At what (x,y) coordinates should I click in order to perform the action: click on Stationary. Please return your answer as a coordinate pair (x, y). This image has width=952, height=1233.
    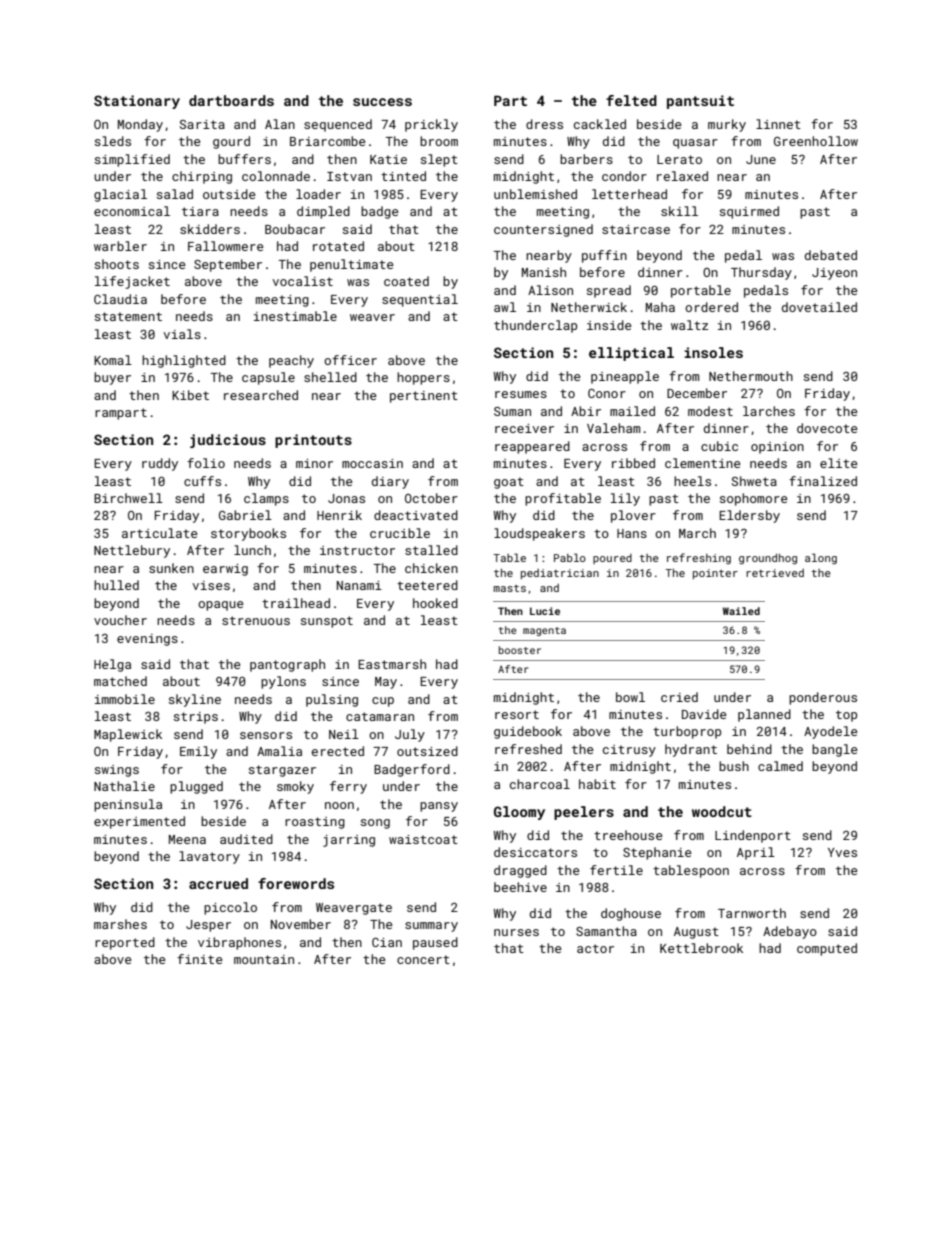
    Looking at the image, I should click on (137, 102).
